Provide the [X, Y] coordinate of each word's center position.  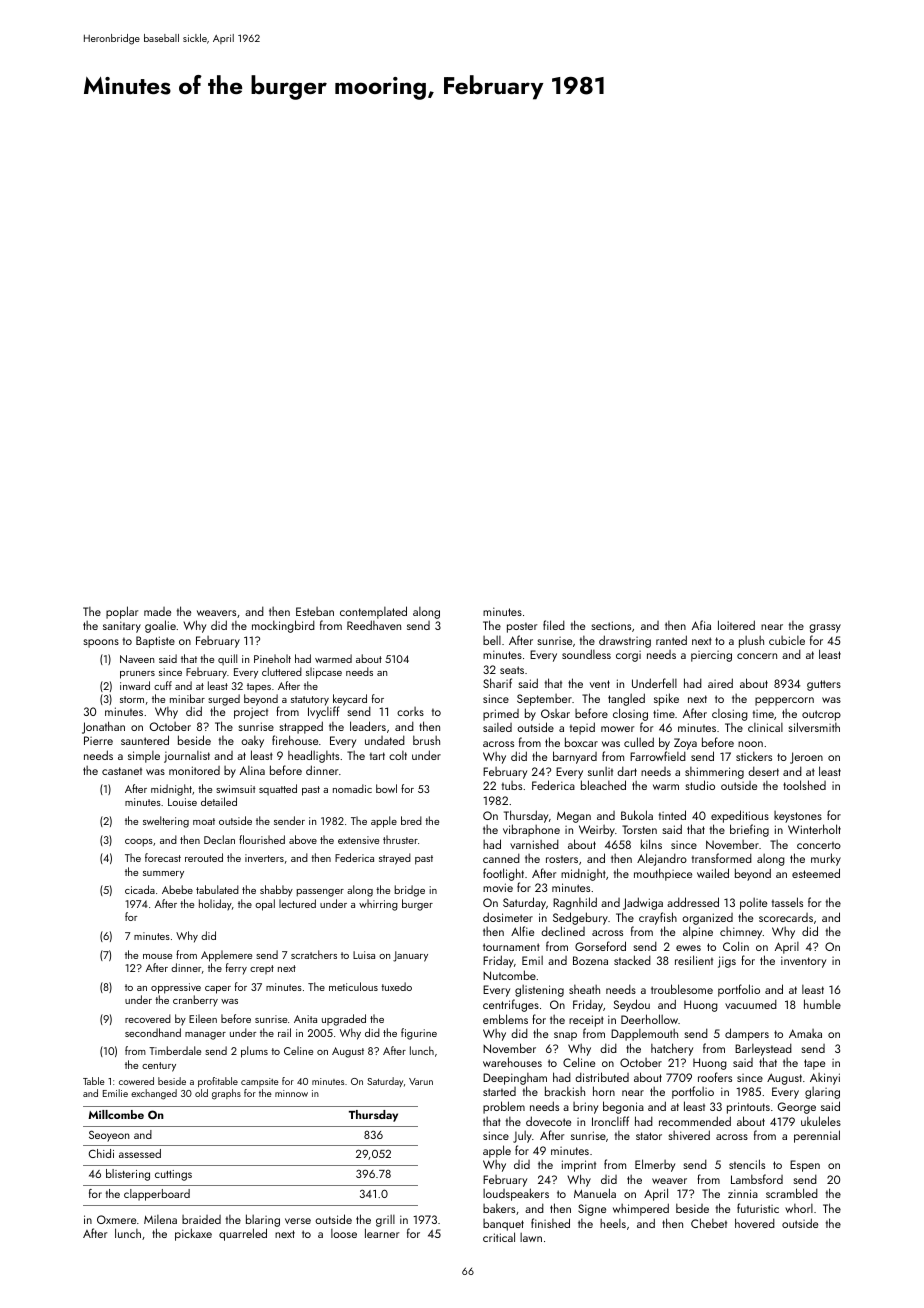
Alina [252, 770]
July [522, 1137]
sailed [497, 727]
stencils [747, 1164]
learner [382, 1233]
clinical [765, 727]
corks [410, 711]
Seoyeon [109, 1136]
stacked [632, 960]
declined [563, 931]
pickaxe [193, 1234]
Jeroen [806, 758]
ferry [236, 969]
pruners [137, 675]
